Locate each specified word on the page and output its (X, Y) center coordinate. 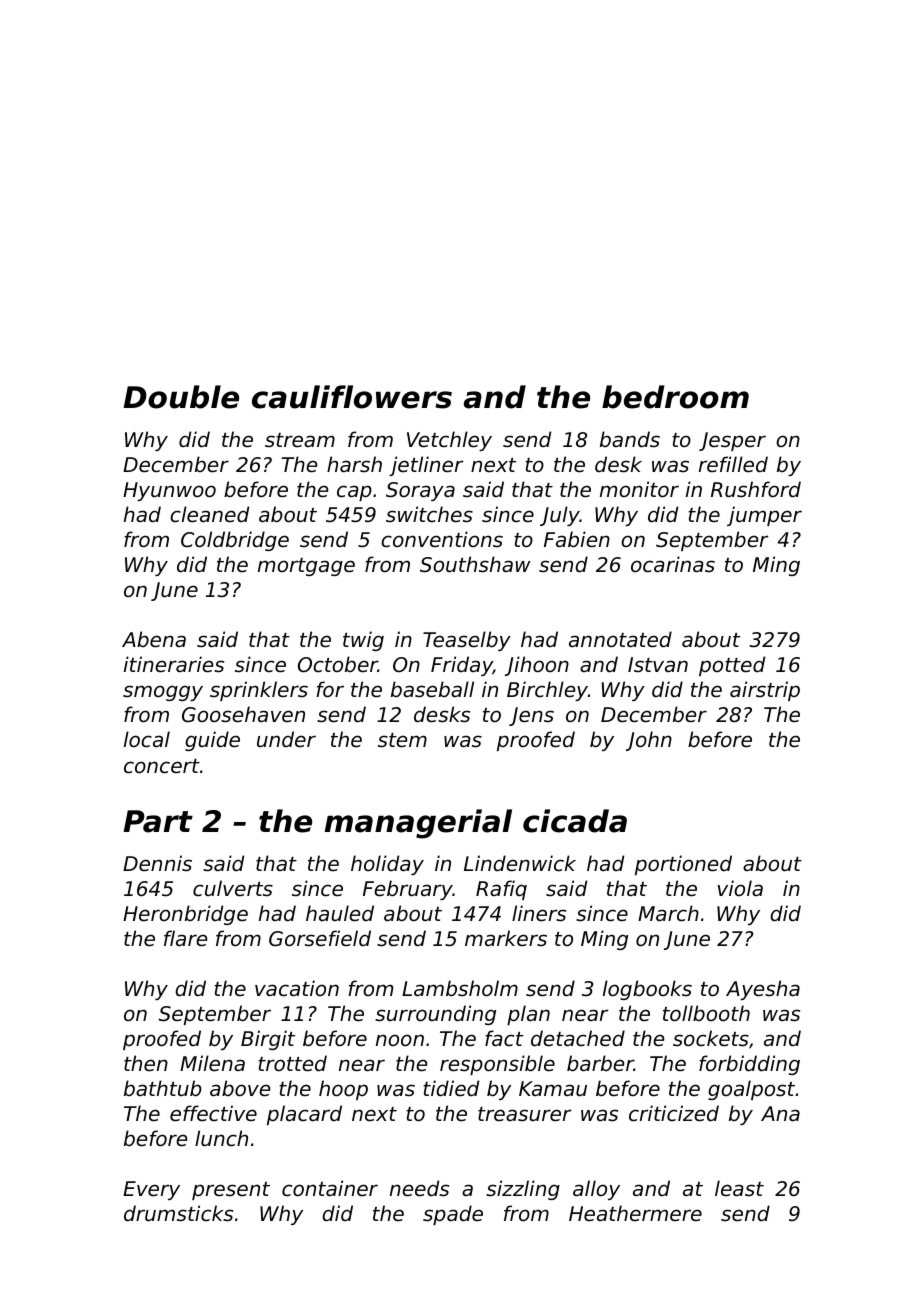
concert (162, 766)
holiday (387, 865)
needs (419, 1188)
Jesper (732, 441)
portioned (683, 865)
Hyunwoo (169, 491)
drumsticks (178, 1213)
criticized (674, 1113)
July (560, 516)
